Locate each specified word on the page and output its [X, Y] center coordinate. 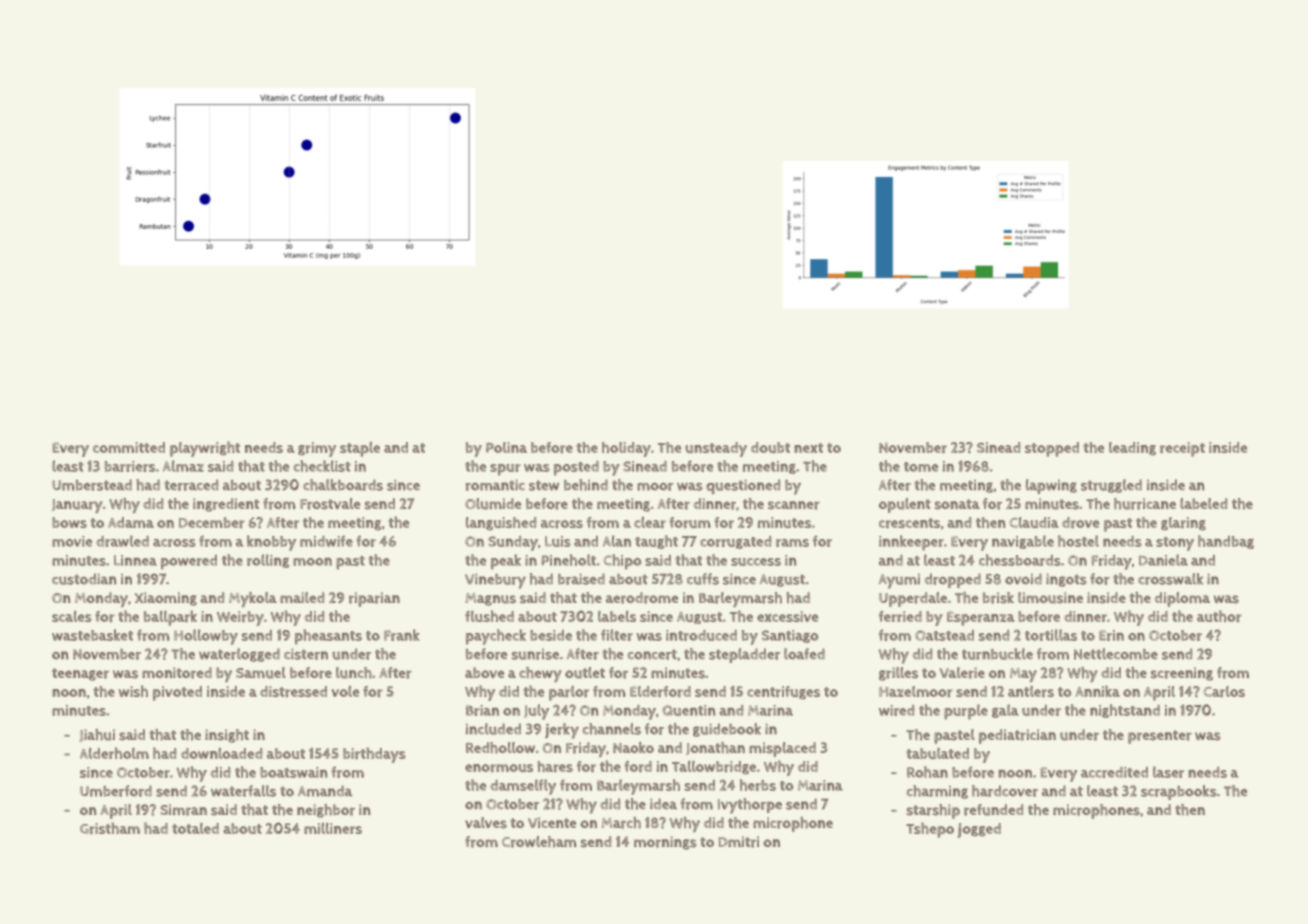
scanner [794, 505]
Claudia [1034, 522]
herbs [758, 785]
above [484, 672]
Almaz [183, 466]
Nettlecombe [1116, 654]
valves [486, 823]
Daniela [1163, 560]
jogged [979, 830]
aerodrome [642, 598]
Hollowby [206, 637]
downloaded [222, 753]
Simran [183, 810]
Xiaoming [166, 599]
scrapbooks [1179, 792]
